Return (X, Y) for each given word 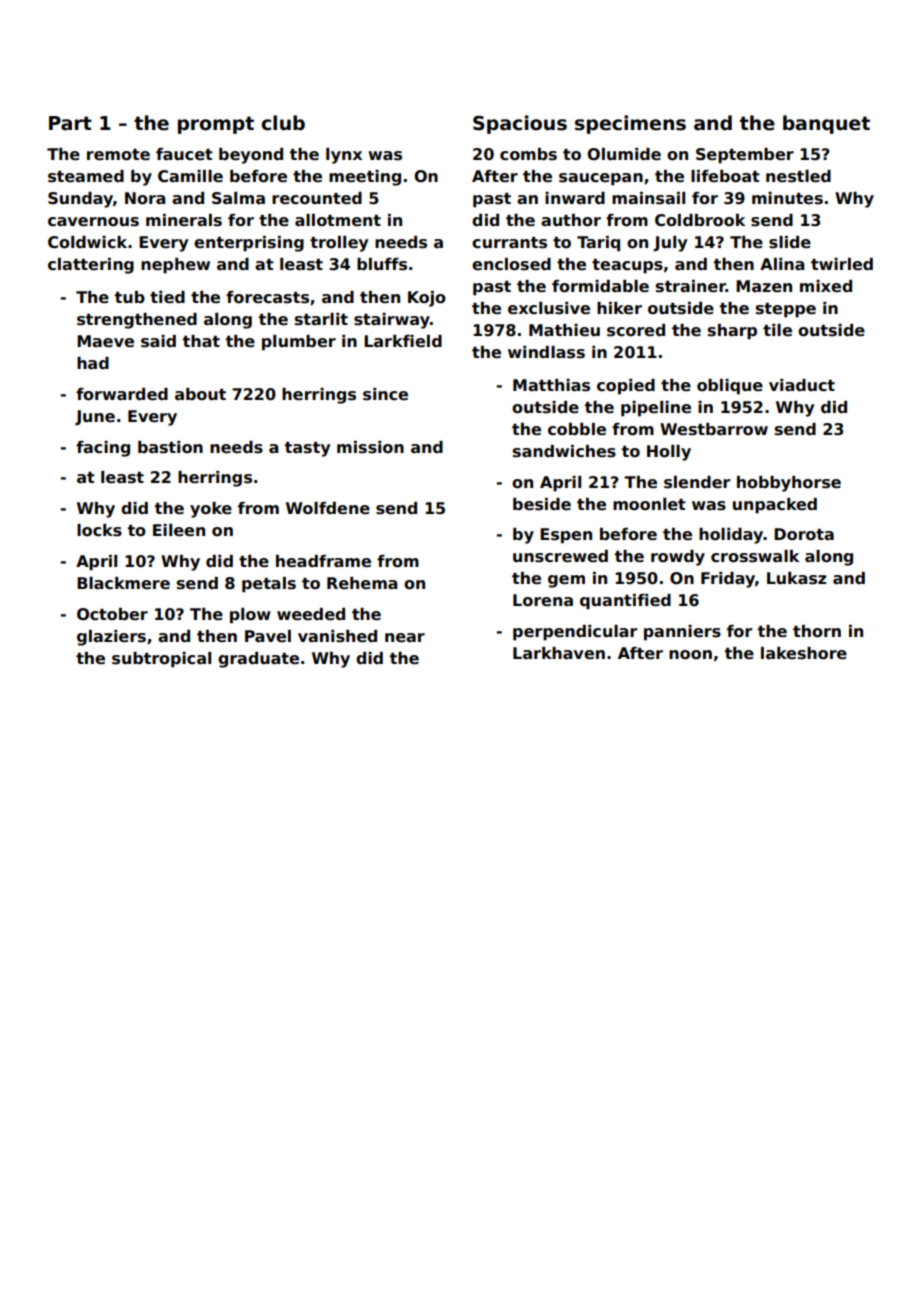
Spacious (520, 124)
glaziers (111, 638)
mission (370, 447)
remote (118, 155)
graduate (258, 660)
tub (130, 297)
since (385, 394)
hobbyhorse (789, 484)
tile (777, 330)
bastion (170, 447)
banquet (826, 124)
